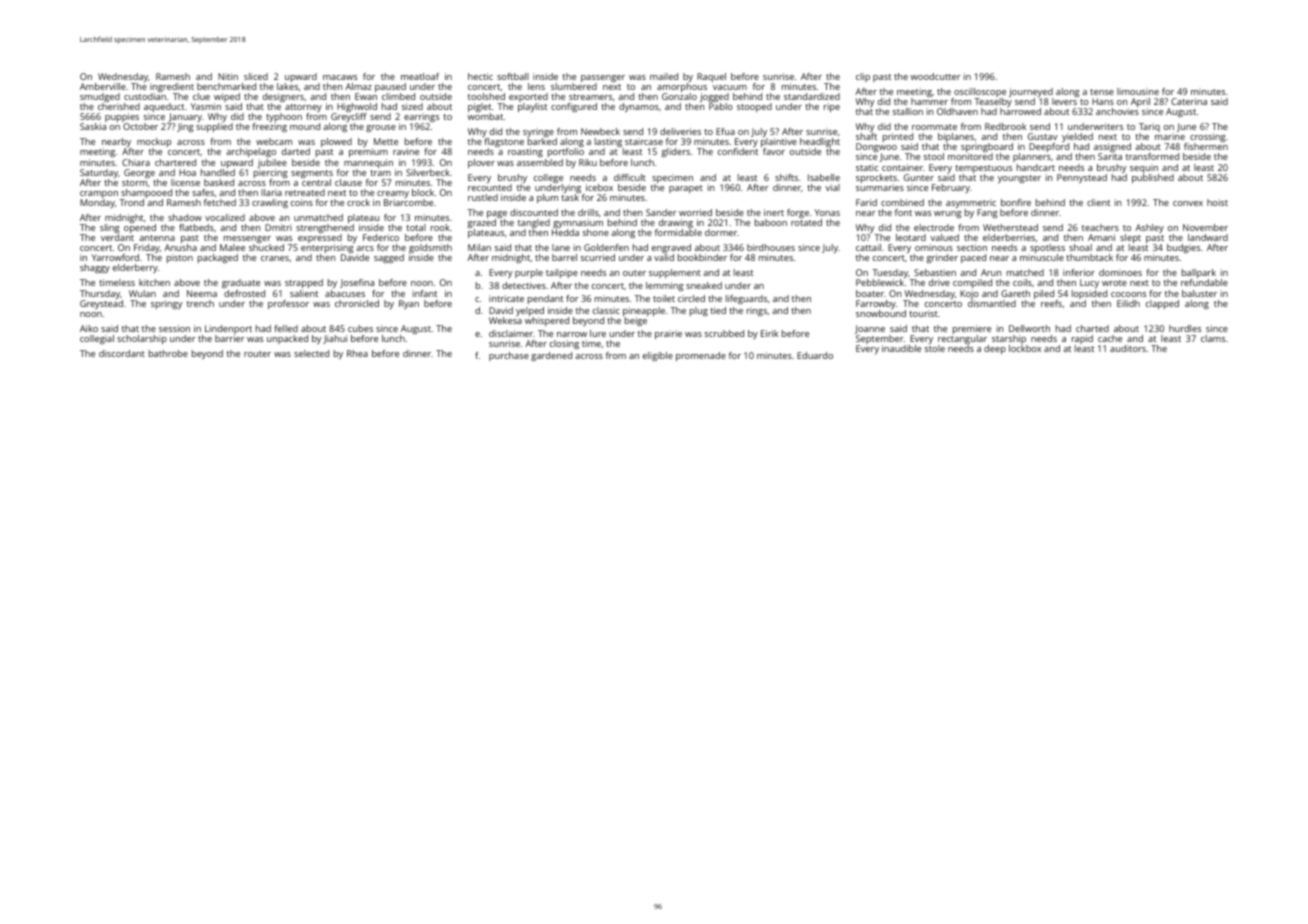 This screenshot has width=1308, height=924. I want to click on journeyed, so click(1031, 92).
